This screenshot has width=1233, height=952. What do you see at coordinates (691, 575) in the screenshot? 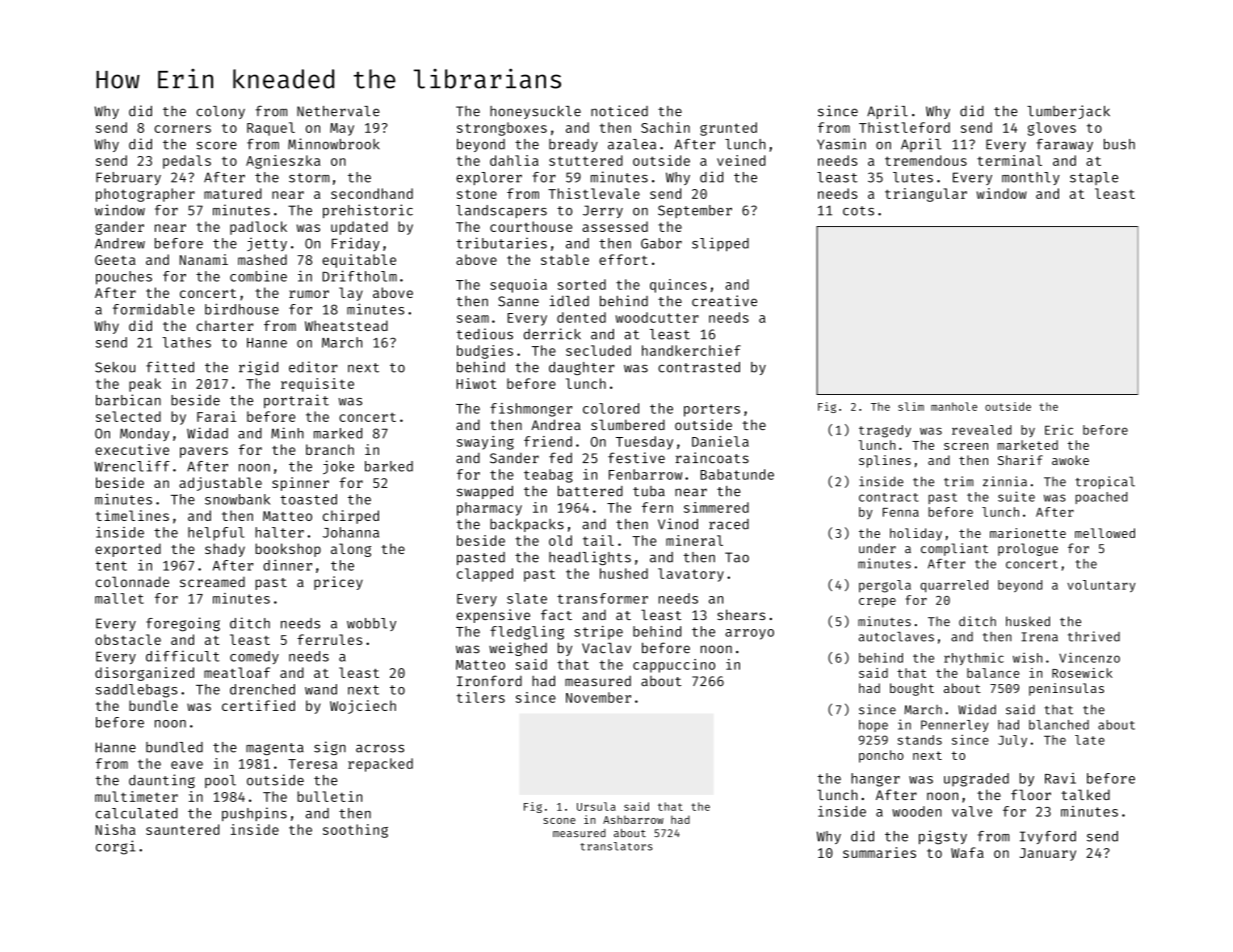
I see `lavatory` at bounding box center [691, 575].
